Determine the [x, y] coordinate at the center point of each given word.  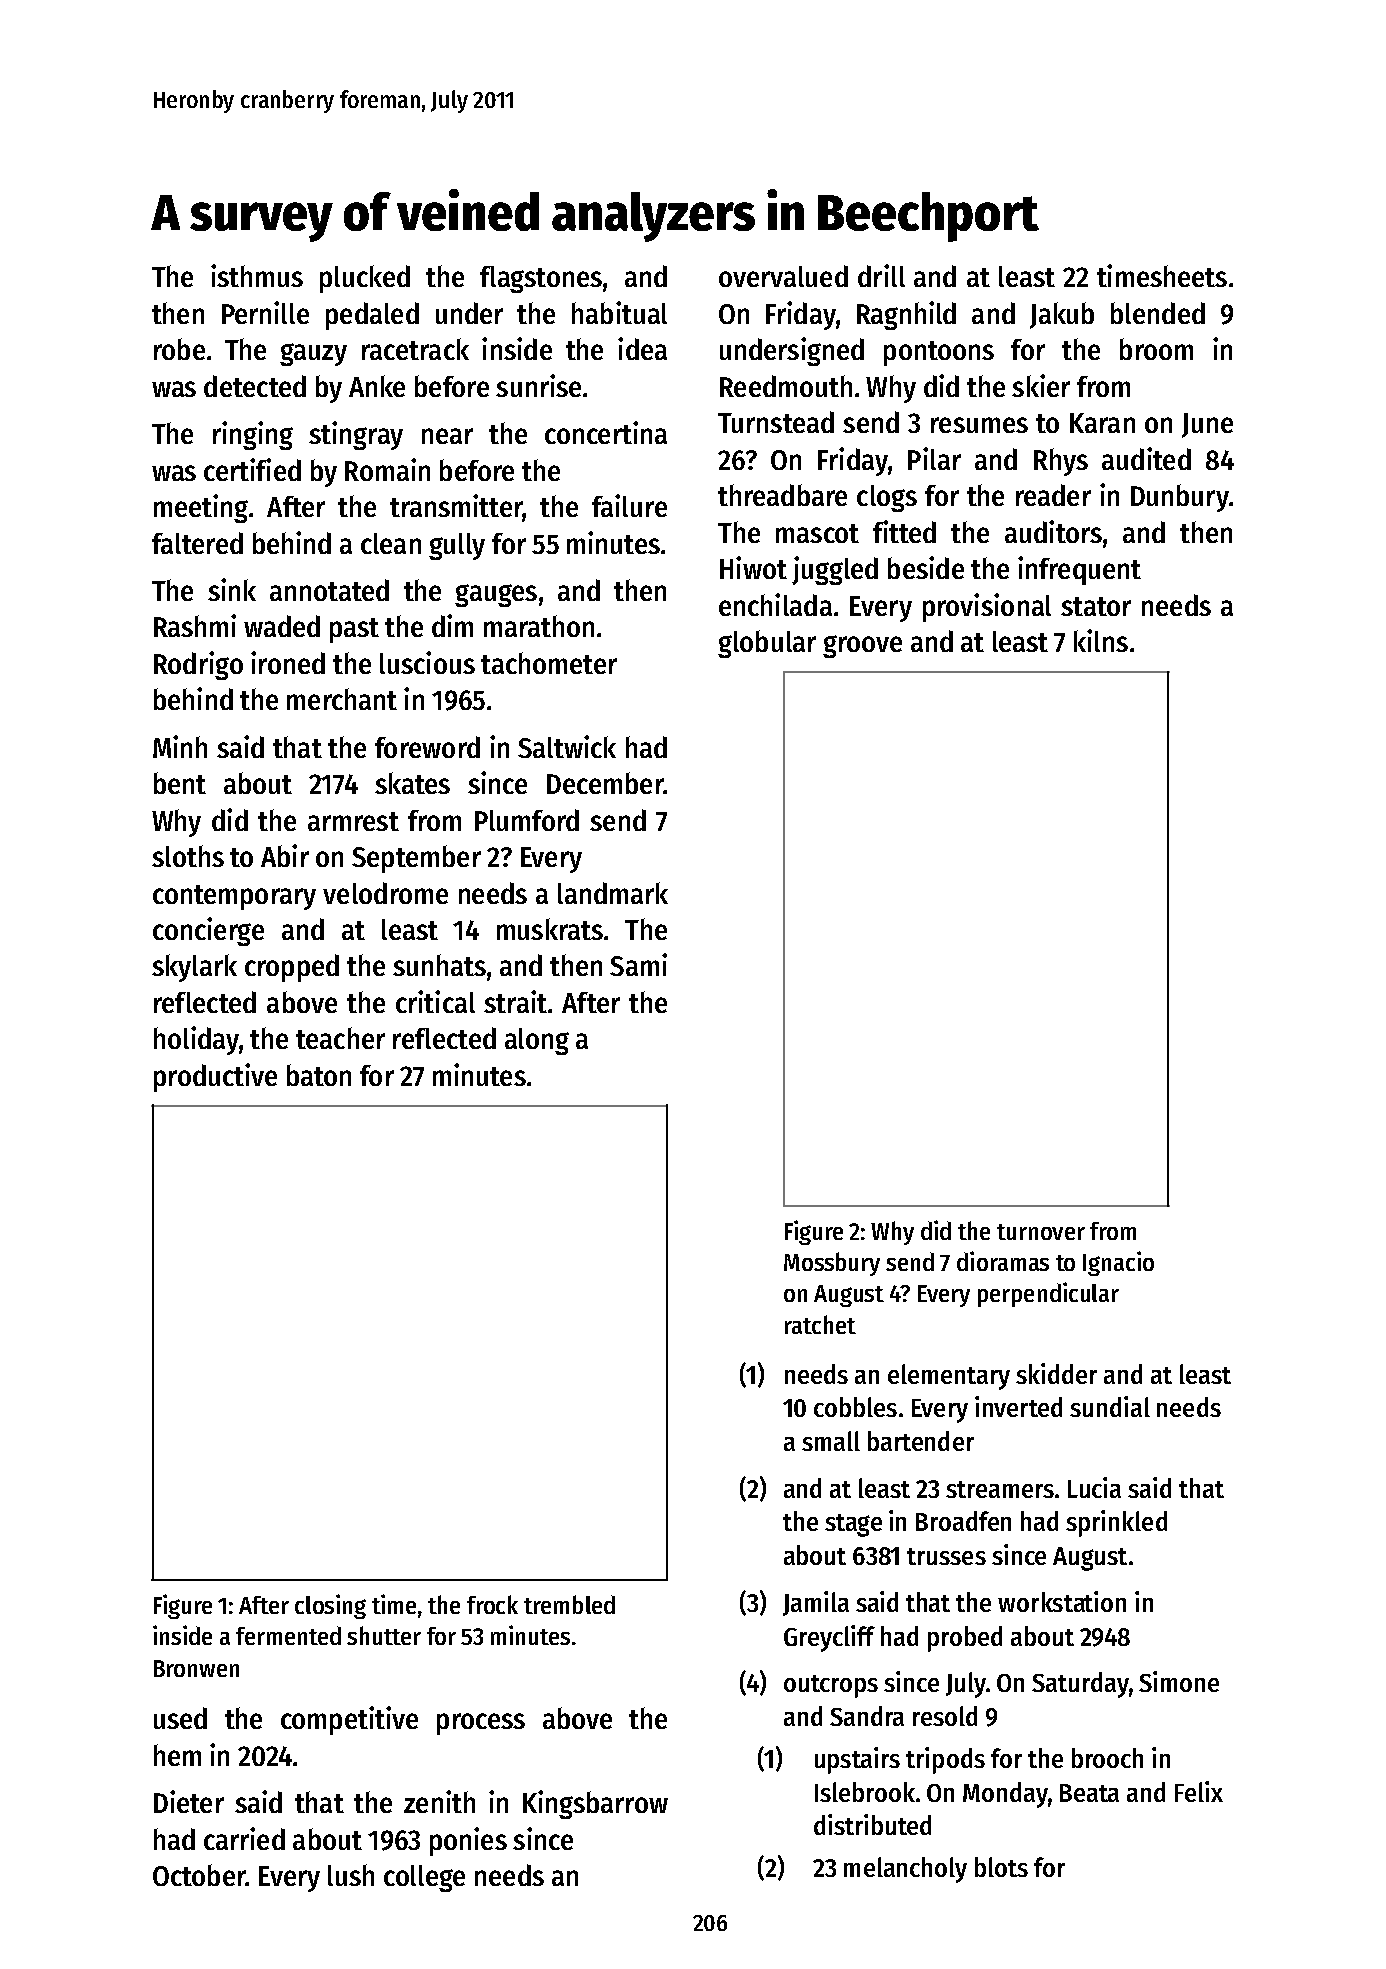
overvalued [783, 276]
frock [492, 1604]
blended [1158, 313]
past [354, 630]
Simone [1179, 1681]
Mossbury [832, 1264]
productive [215, 1077]
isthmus [257, 275]
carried [244, 1838]
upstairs [857, 1760]
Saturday [1080, 1685]
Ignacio [1118, 1263]
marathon [539, 626]
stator [1096, 606]
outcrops [831, 1686]
